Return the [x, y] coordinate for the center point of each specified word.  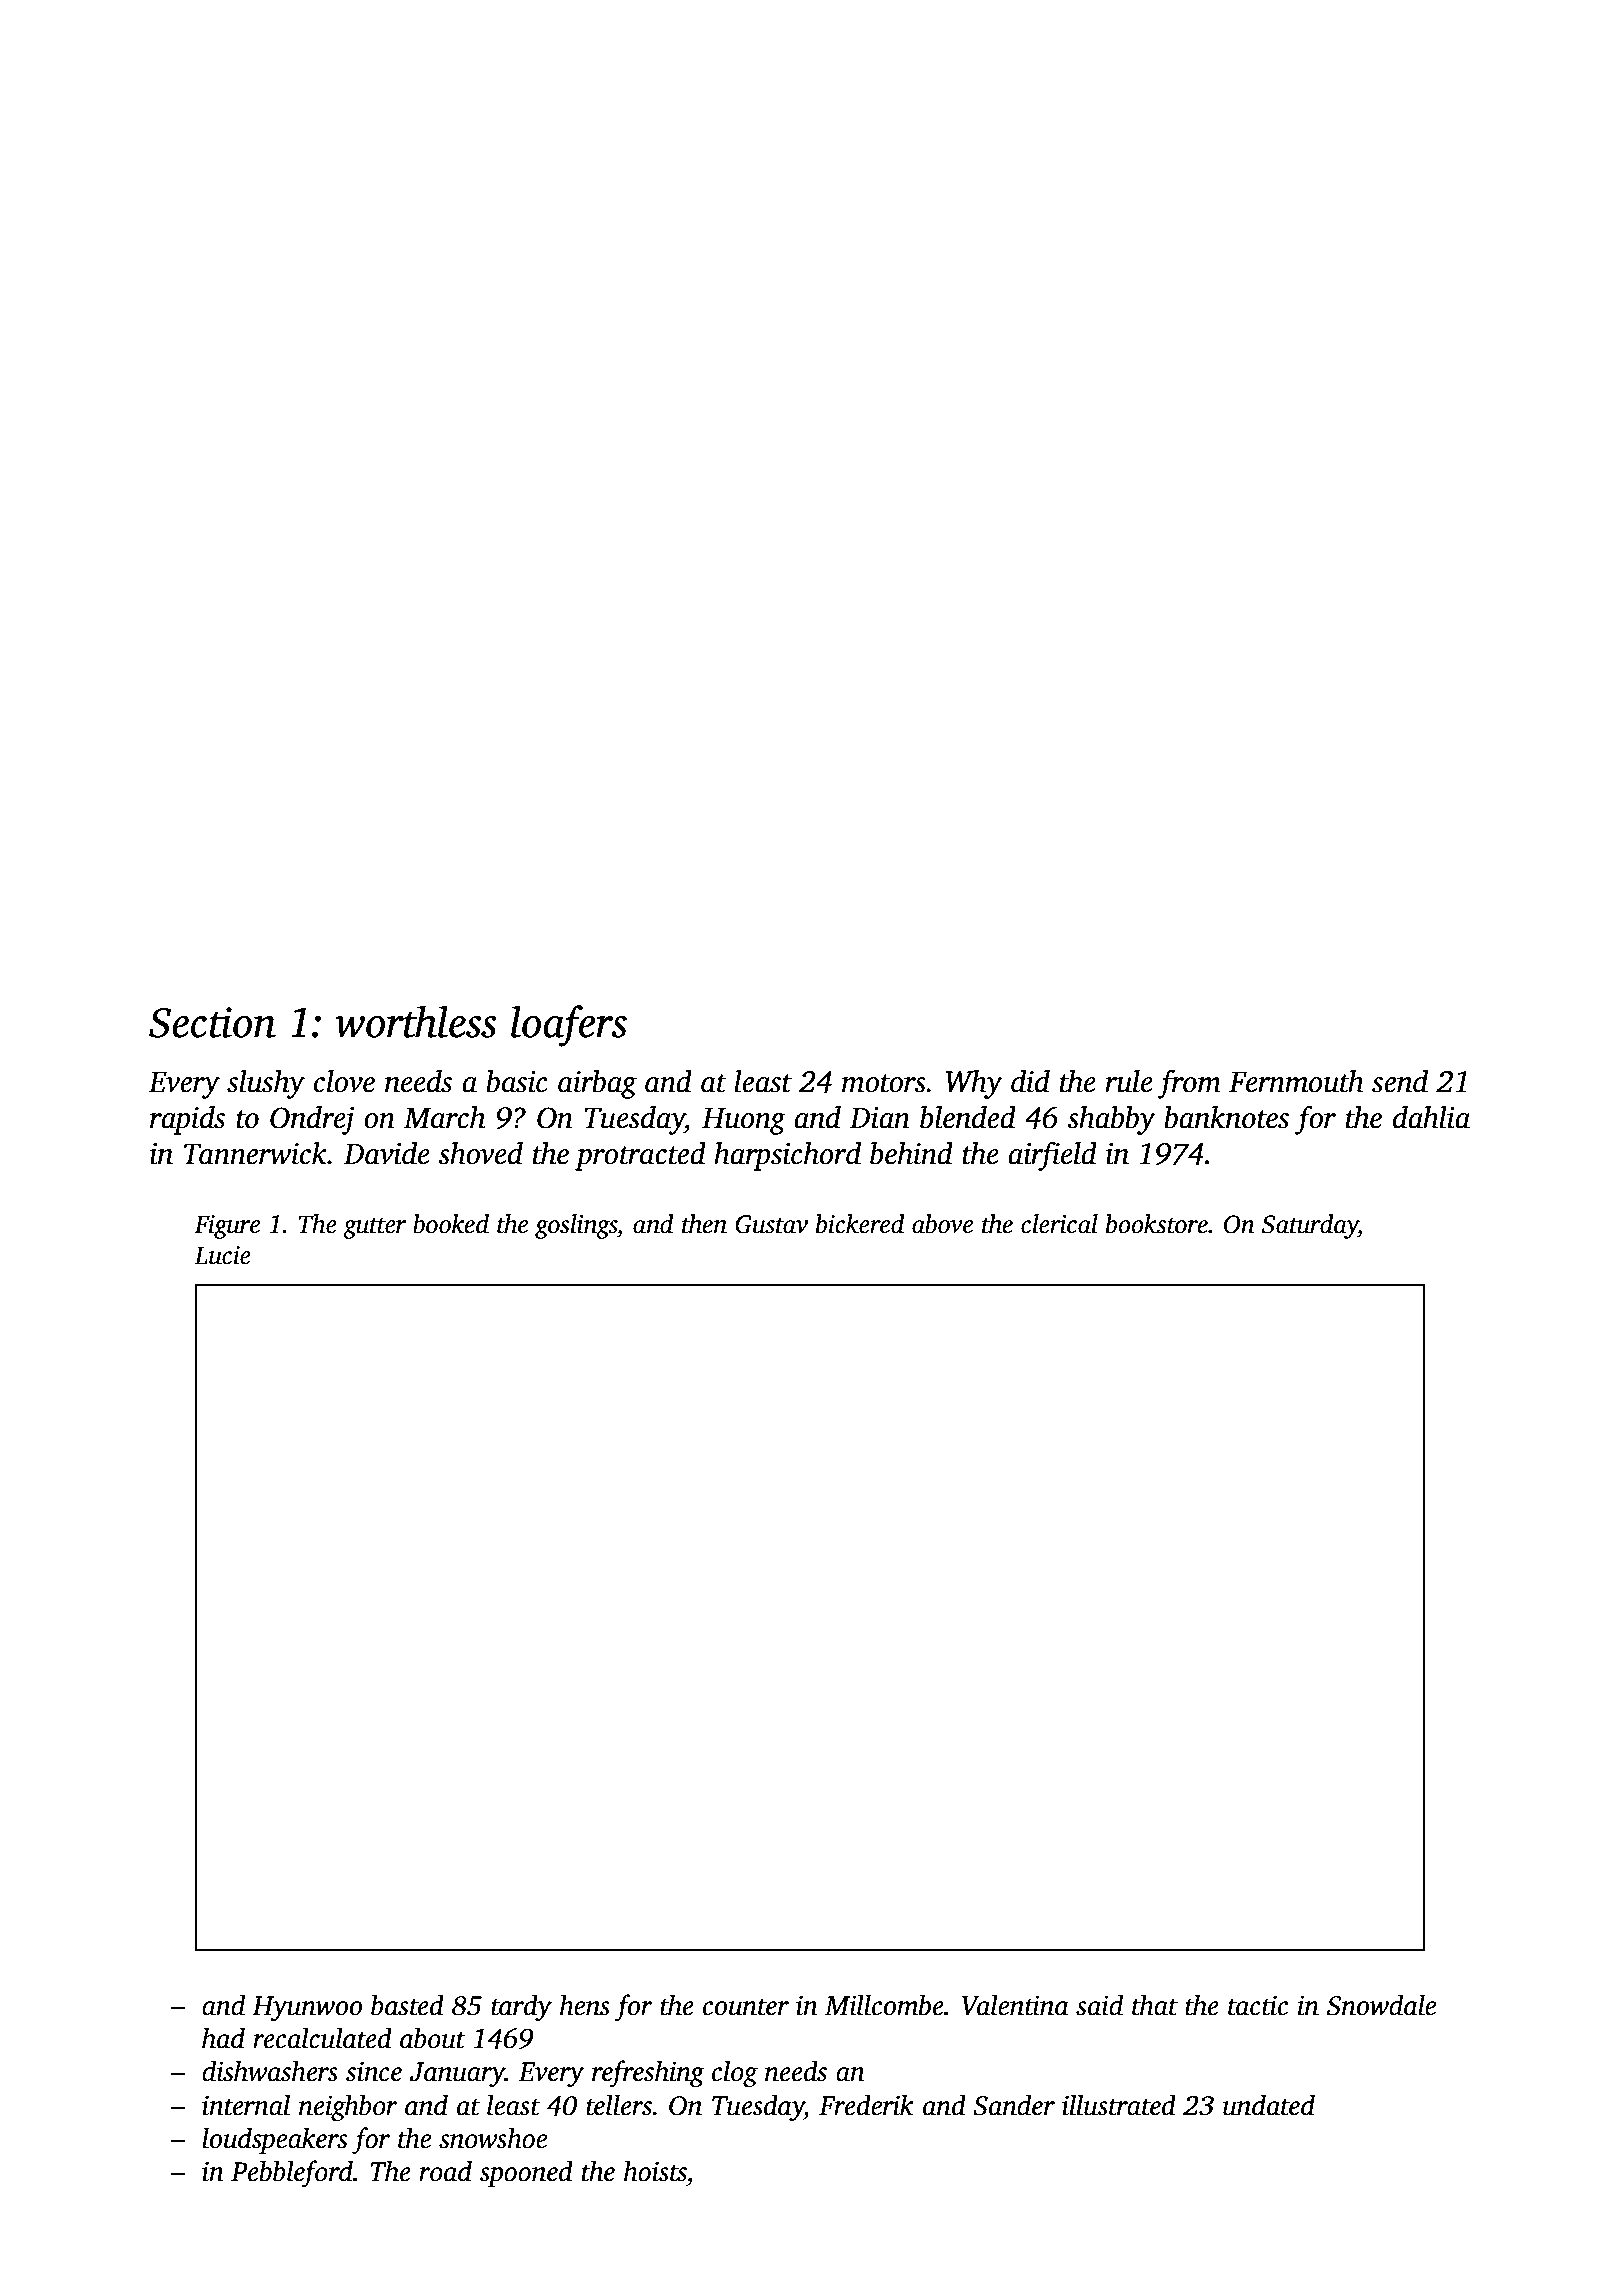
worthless [416, 1021]
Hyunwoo [307, 2008]
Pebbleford [292, 2173]
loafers [569, 1026]
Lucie [222, 1255]
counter [746, 2007]
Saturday [1310, 1226]
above [942, 1224]
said [1099, 2005]
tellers [619, 2105]
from [1189, 1084]
